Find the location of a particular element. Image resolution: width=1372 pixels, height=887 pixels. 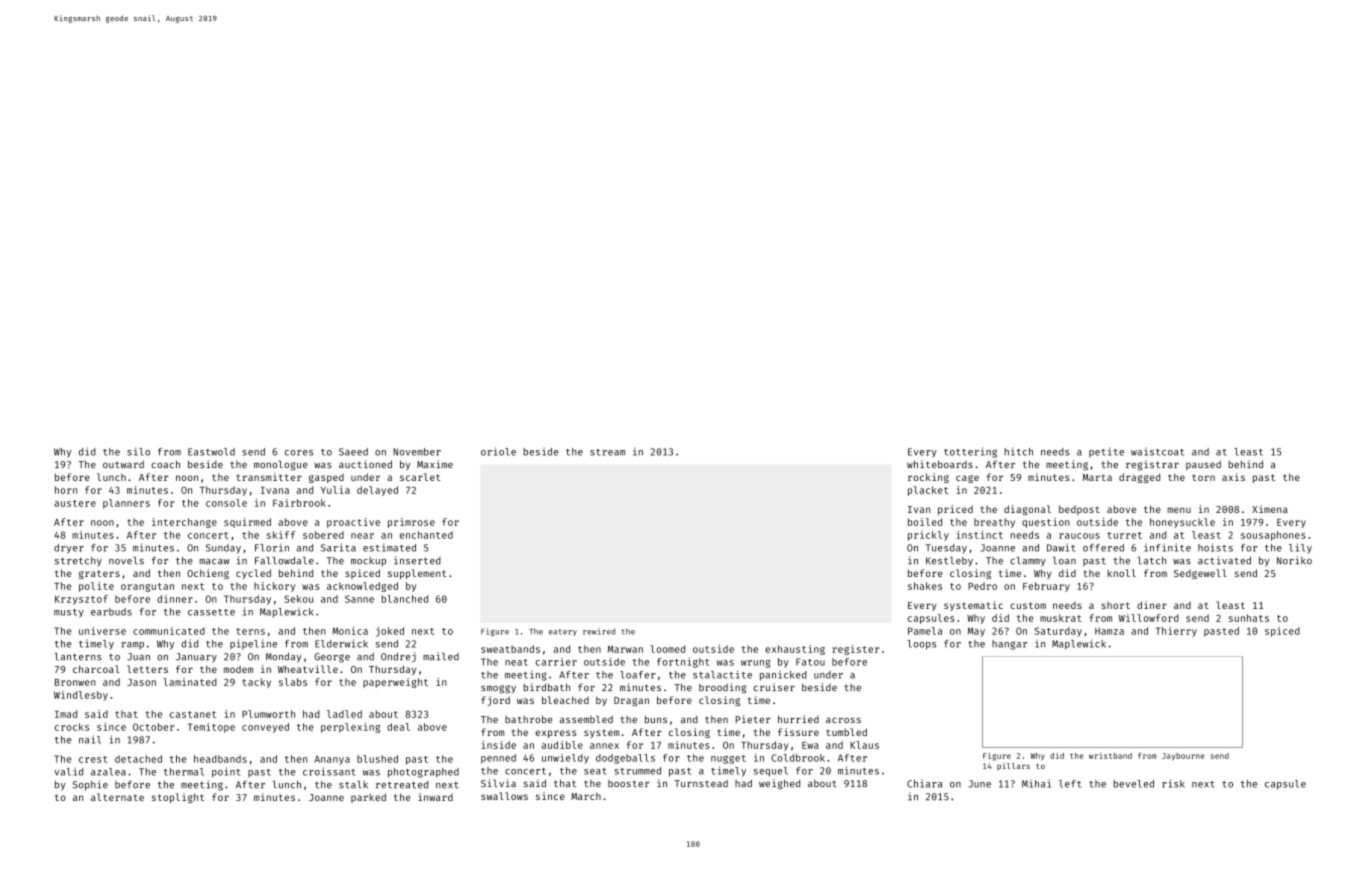

blanched is located at coordinates (405, 599).
